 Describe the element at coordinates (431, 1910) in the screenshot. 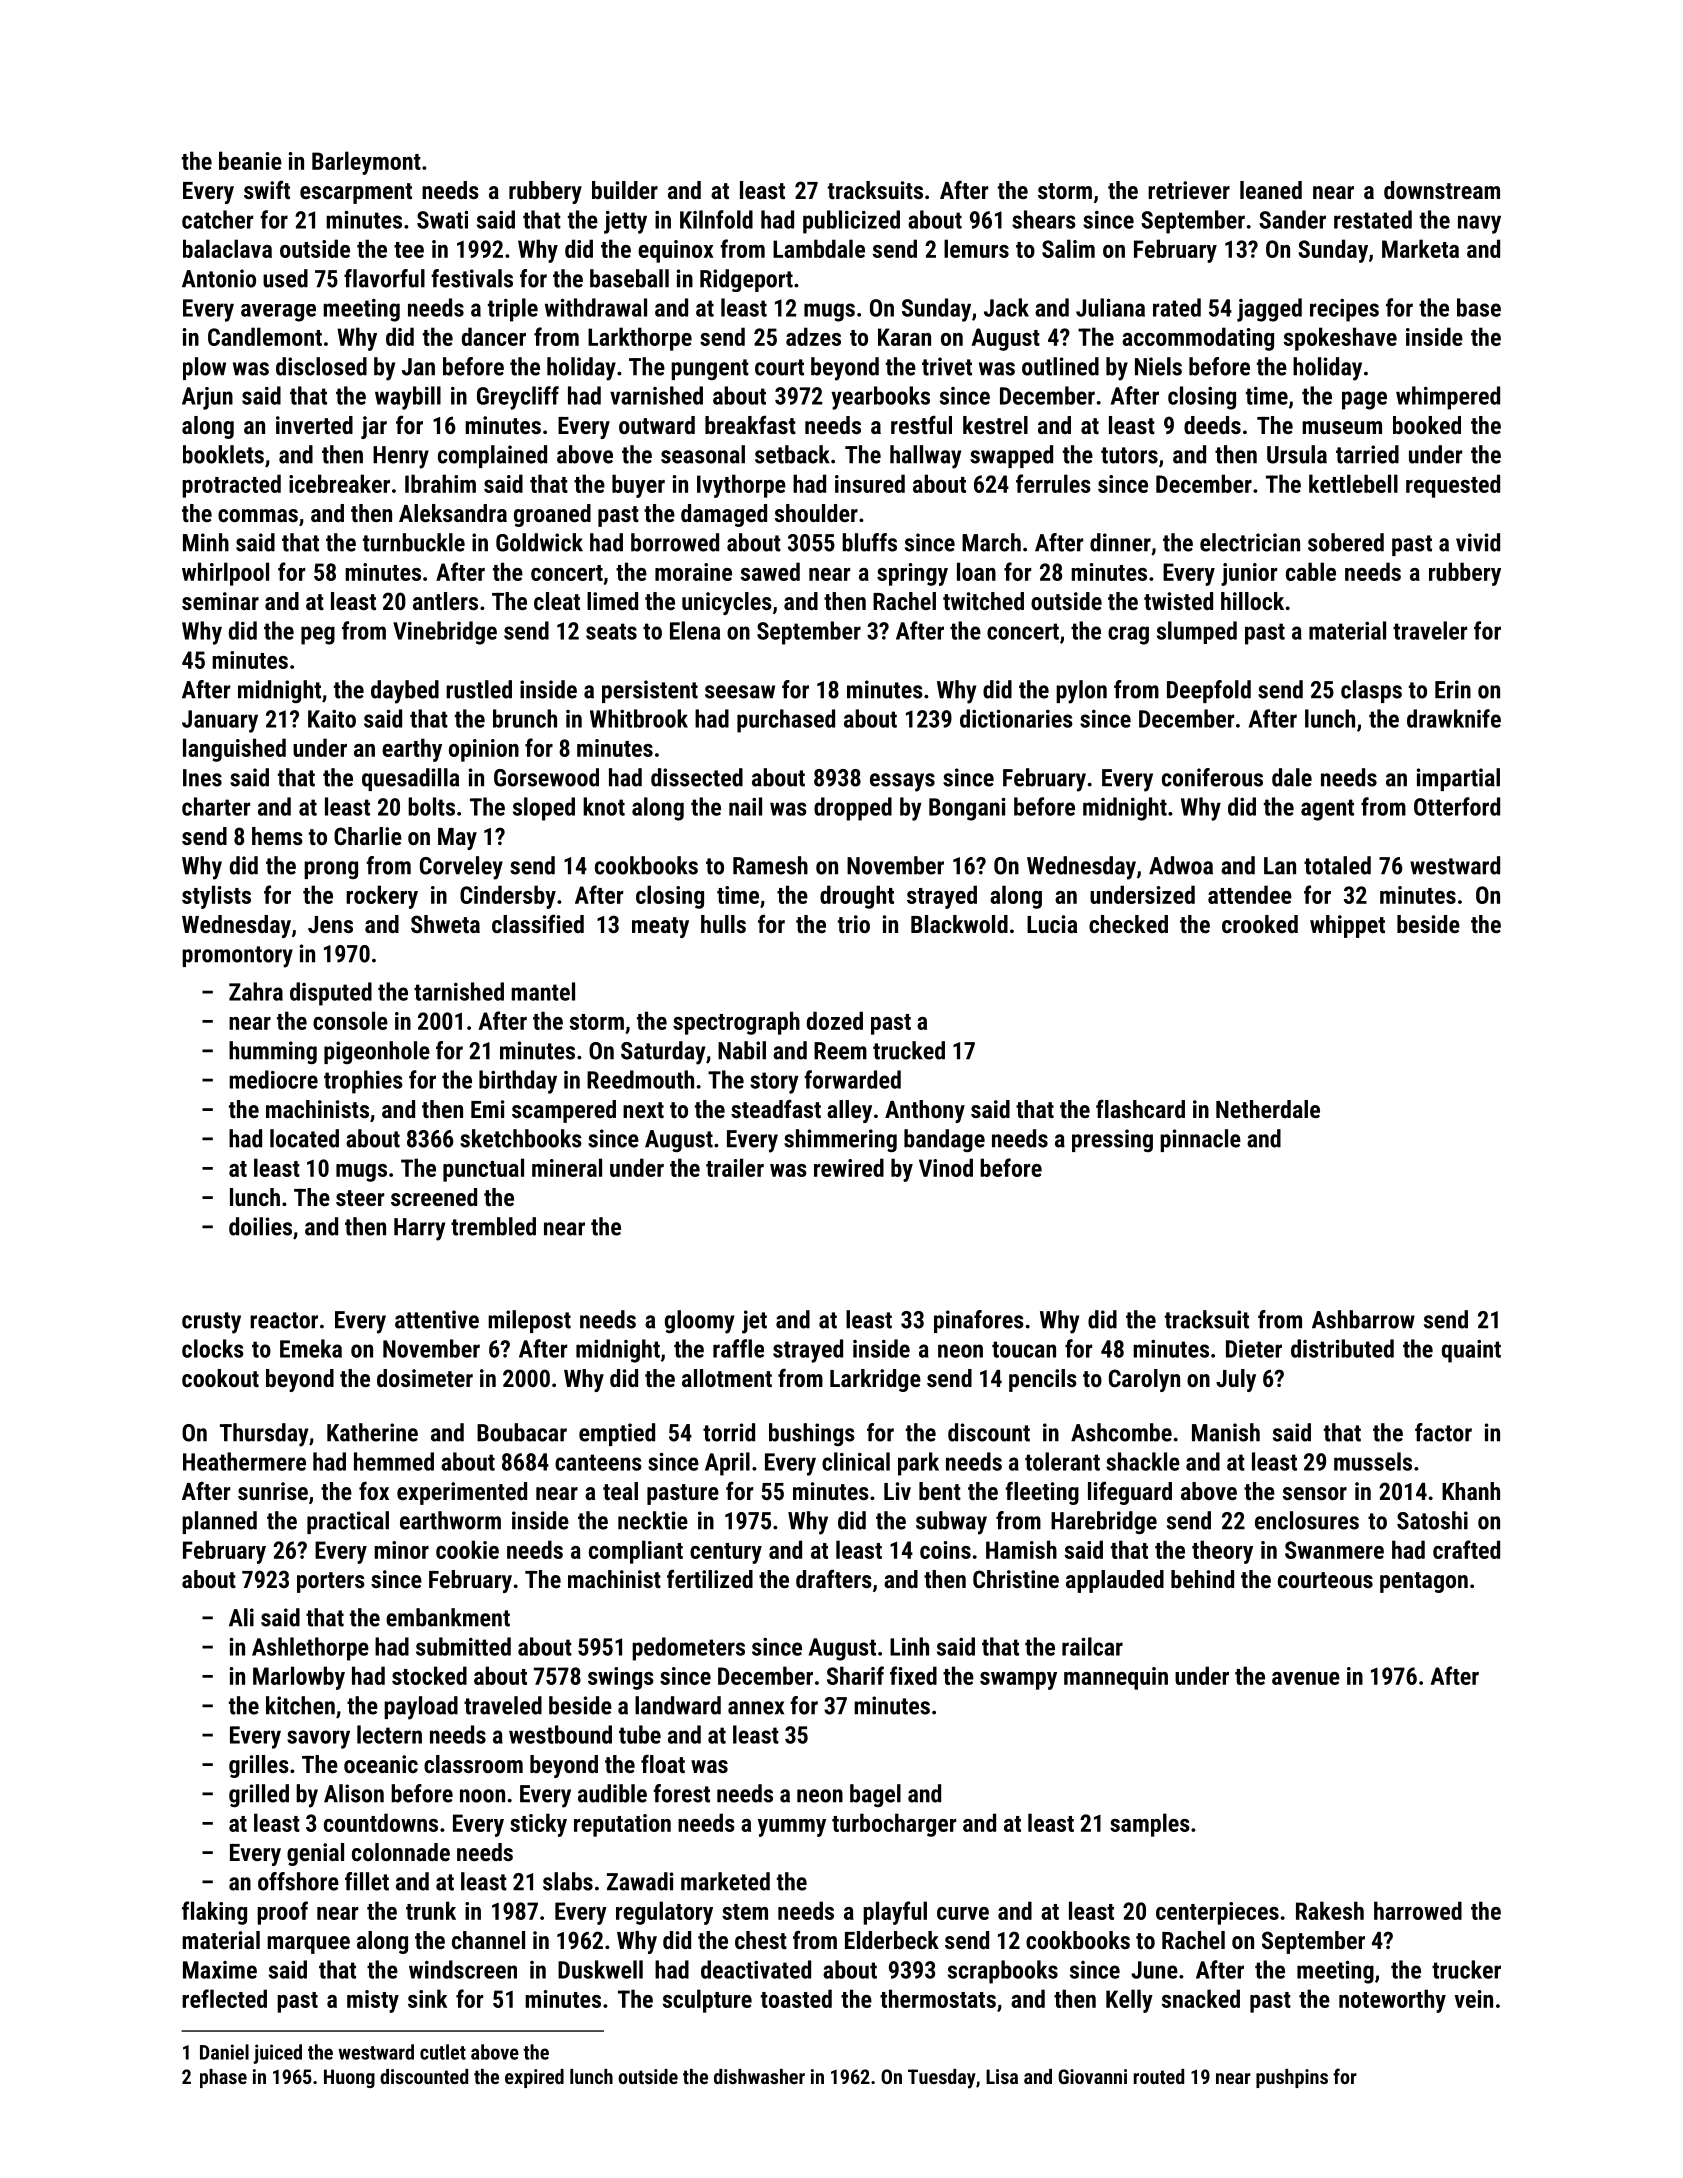

I see `trunk` at that location.
